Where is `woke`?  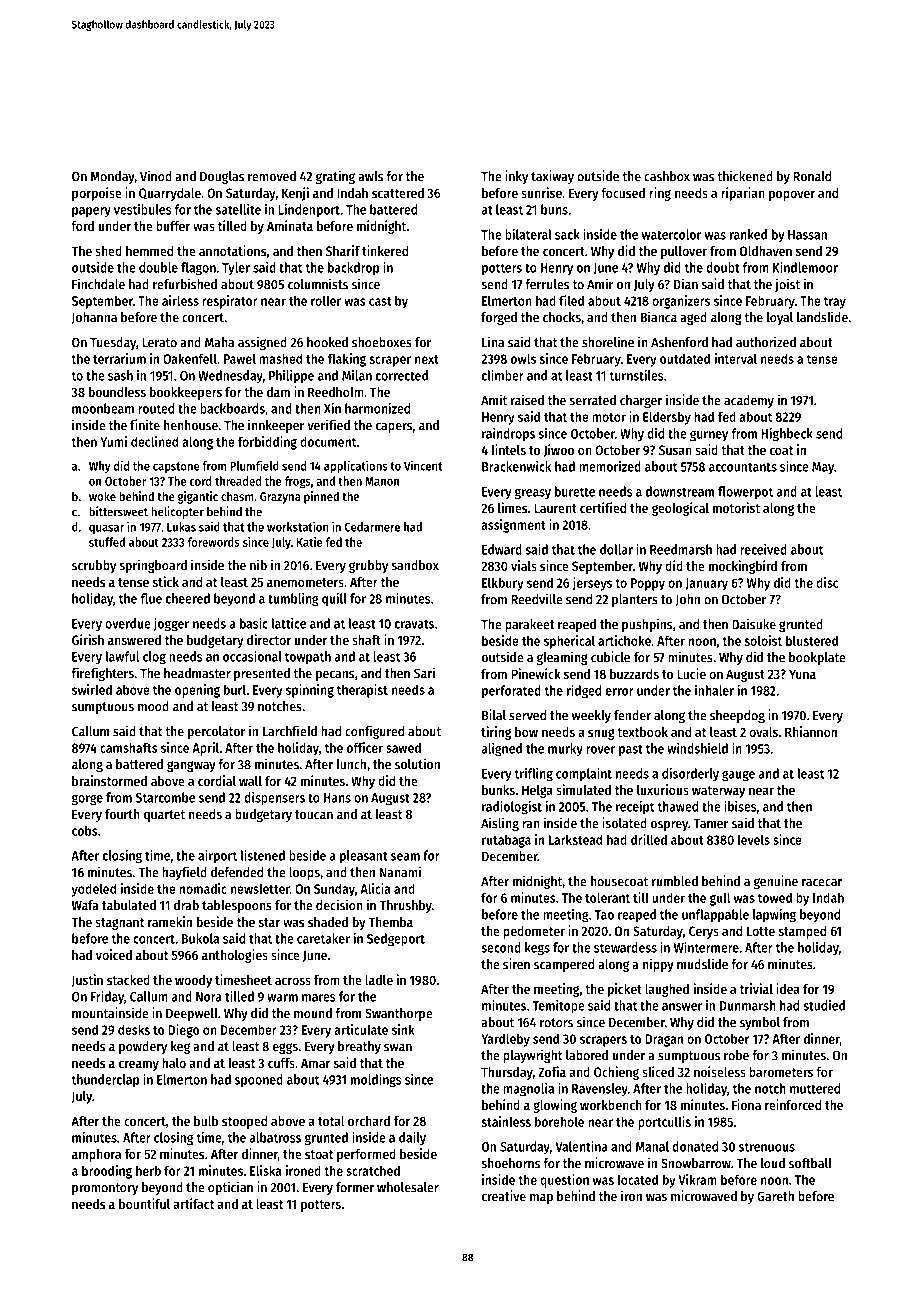
woke is located at coordinates (102, 496).
